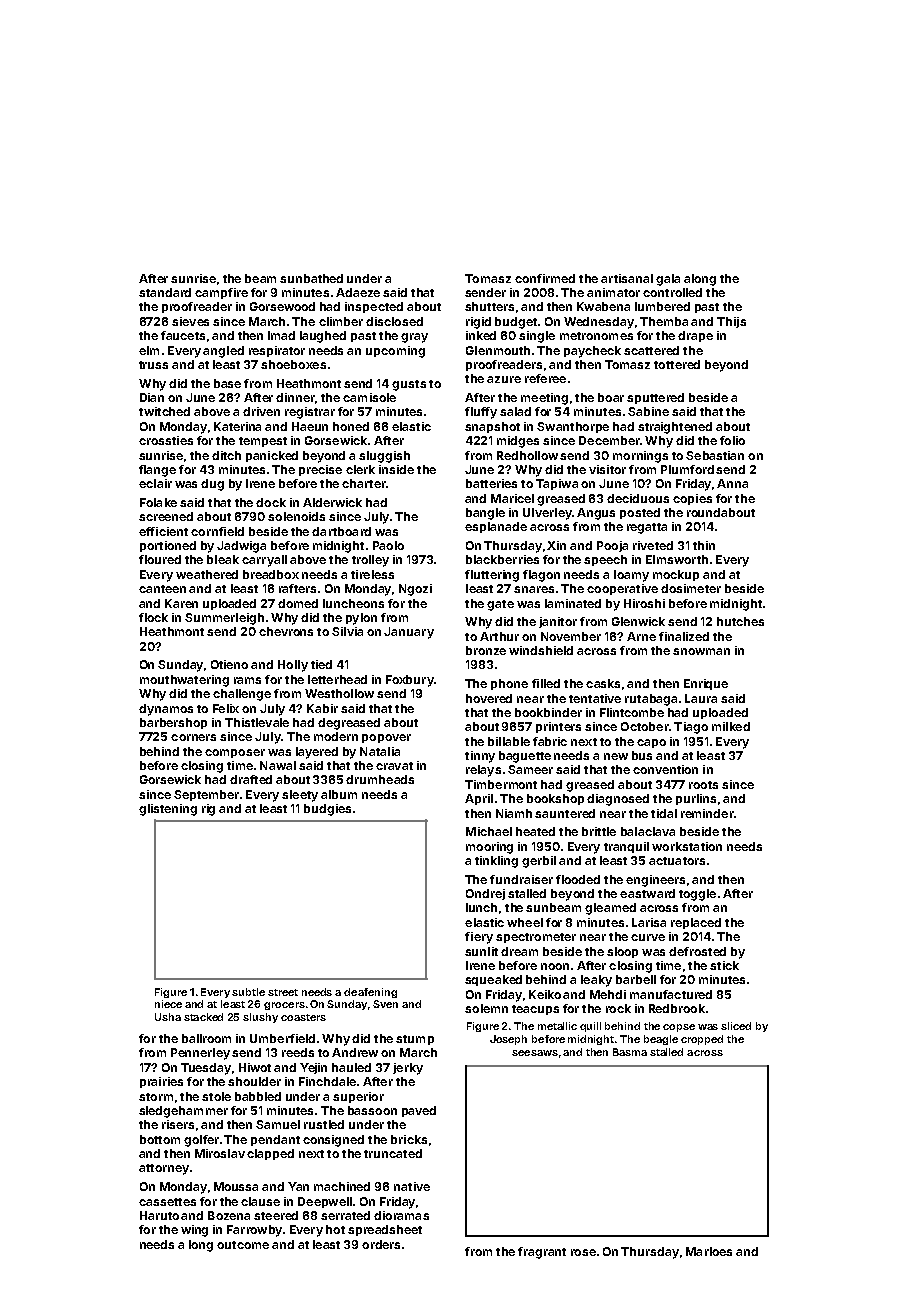 The height and width of the screenshot is (1316, 908). I want to click on fluffy, so click(481, 413).
